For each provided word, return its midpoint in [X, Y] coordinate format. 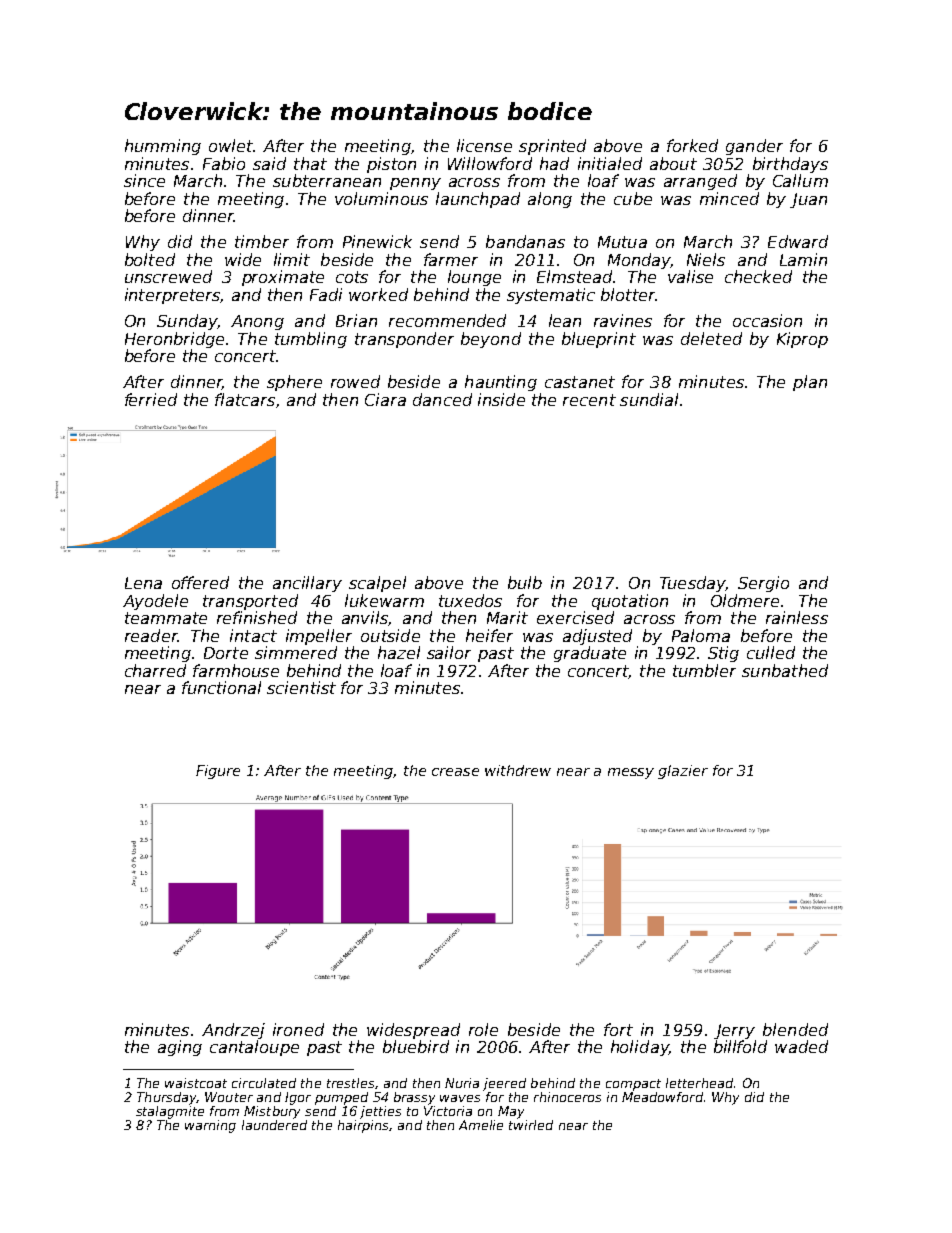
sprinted [552, 147]
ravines [623, 320]
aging [180, 1048]
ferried [151, 399]
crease [455, 772]
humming [163, 147]
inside [501, 399]
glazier [683, 772]
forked [692, 145]
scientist [301, 687]
